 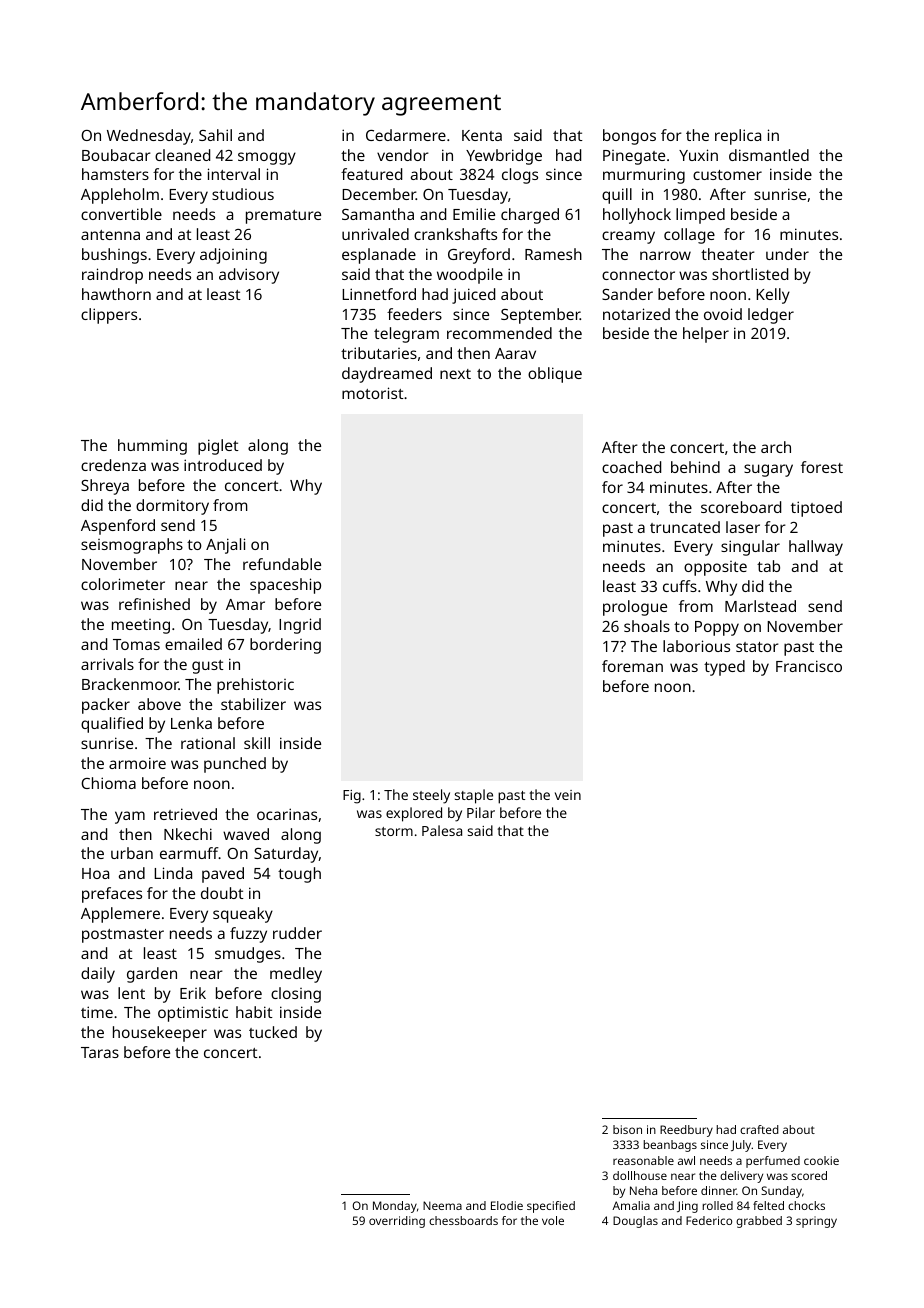 What do you see at coordinates (568, 795) in the screenshot?
I see `vein` at bounding box center [568, 795].
